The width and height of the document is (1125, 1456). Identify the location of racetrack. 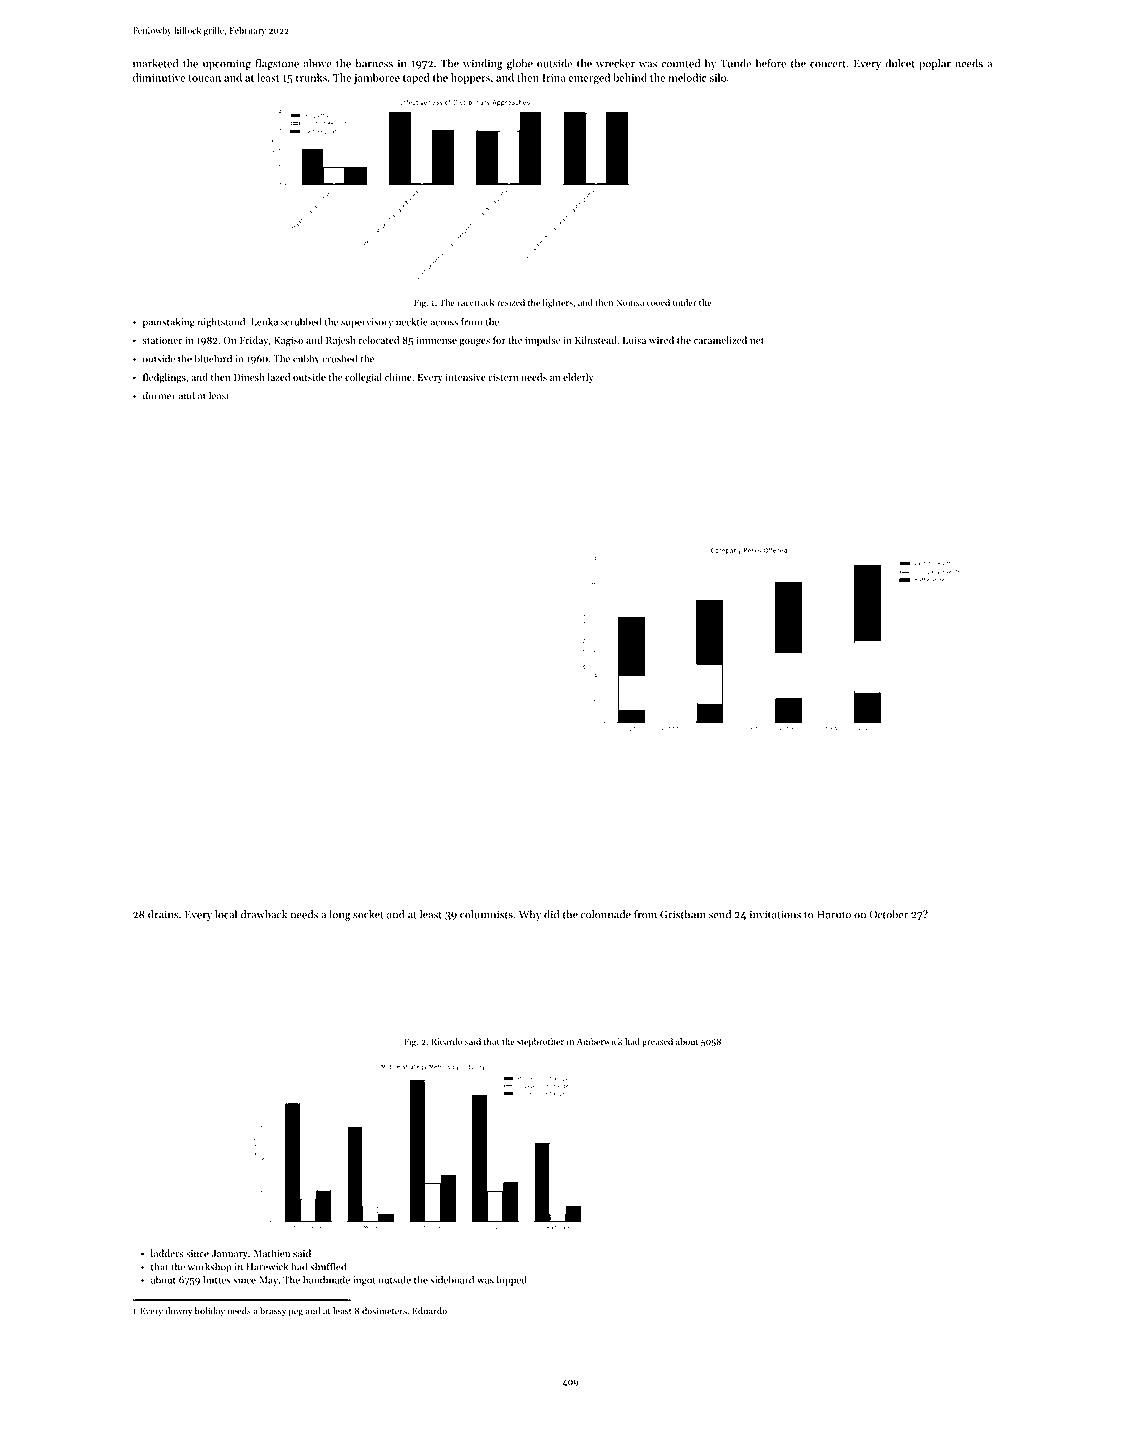
(475, 302).
